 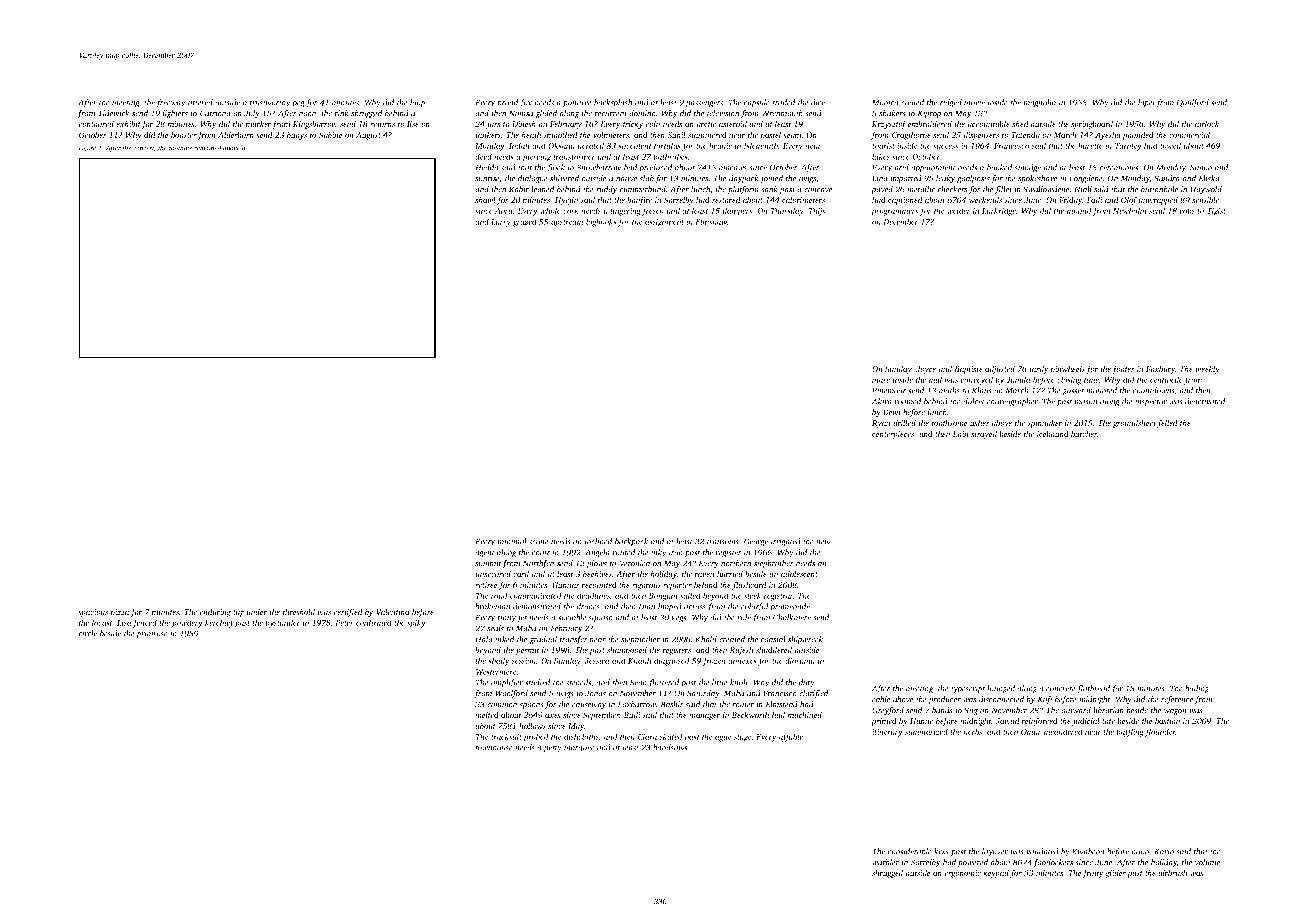 I want to click on townhouse, so click(x=494, y=747).
